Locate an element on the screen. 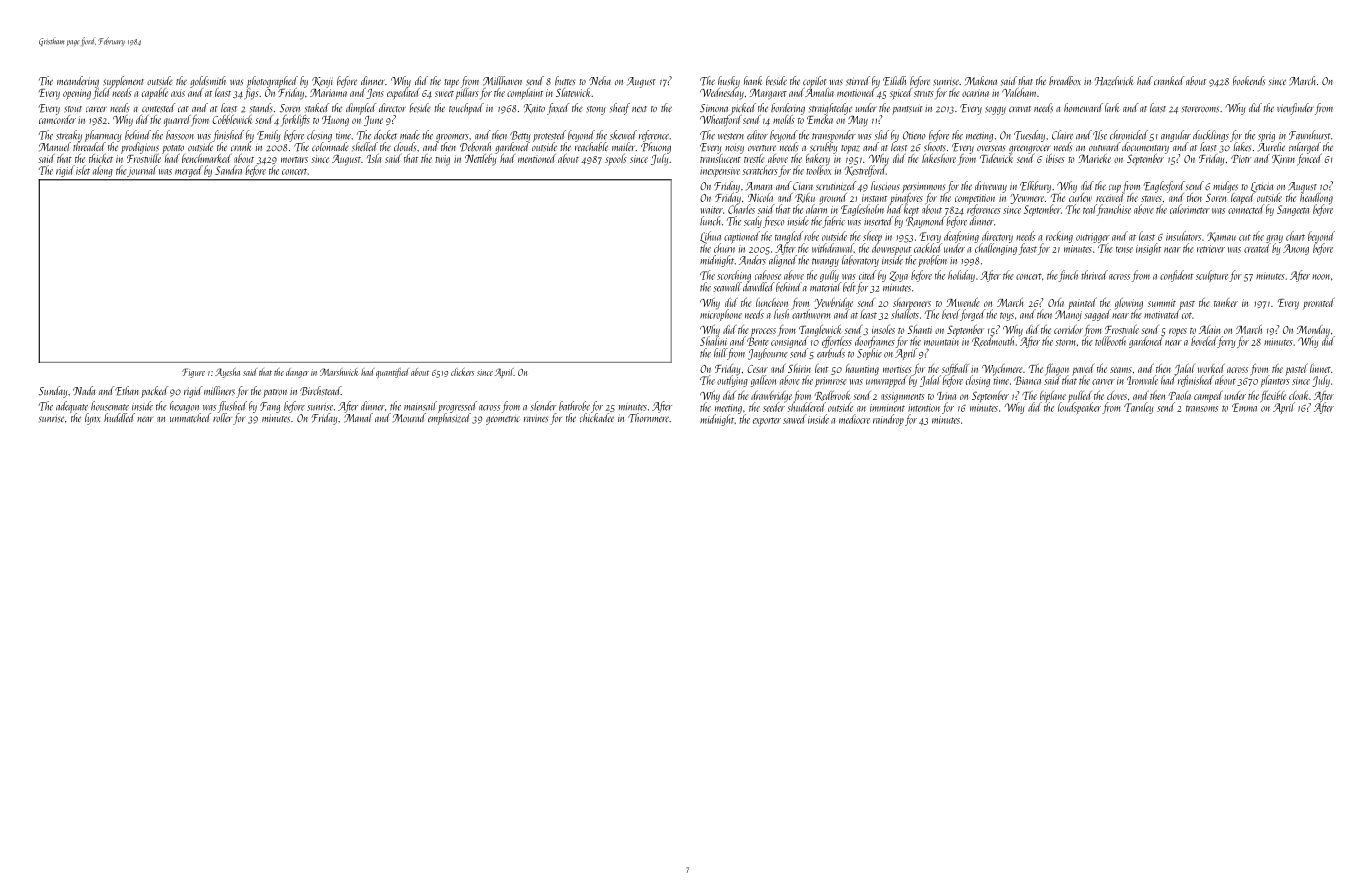  noon is located at coordinates (1321, 277).
